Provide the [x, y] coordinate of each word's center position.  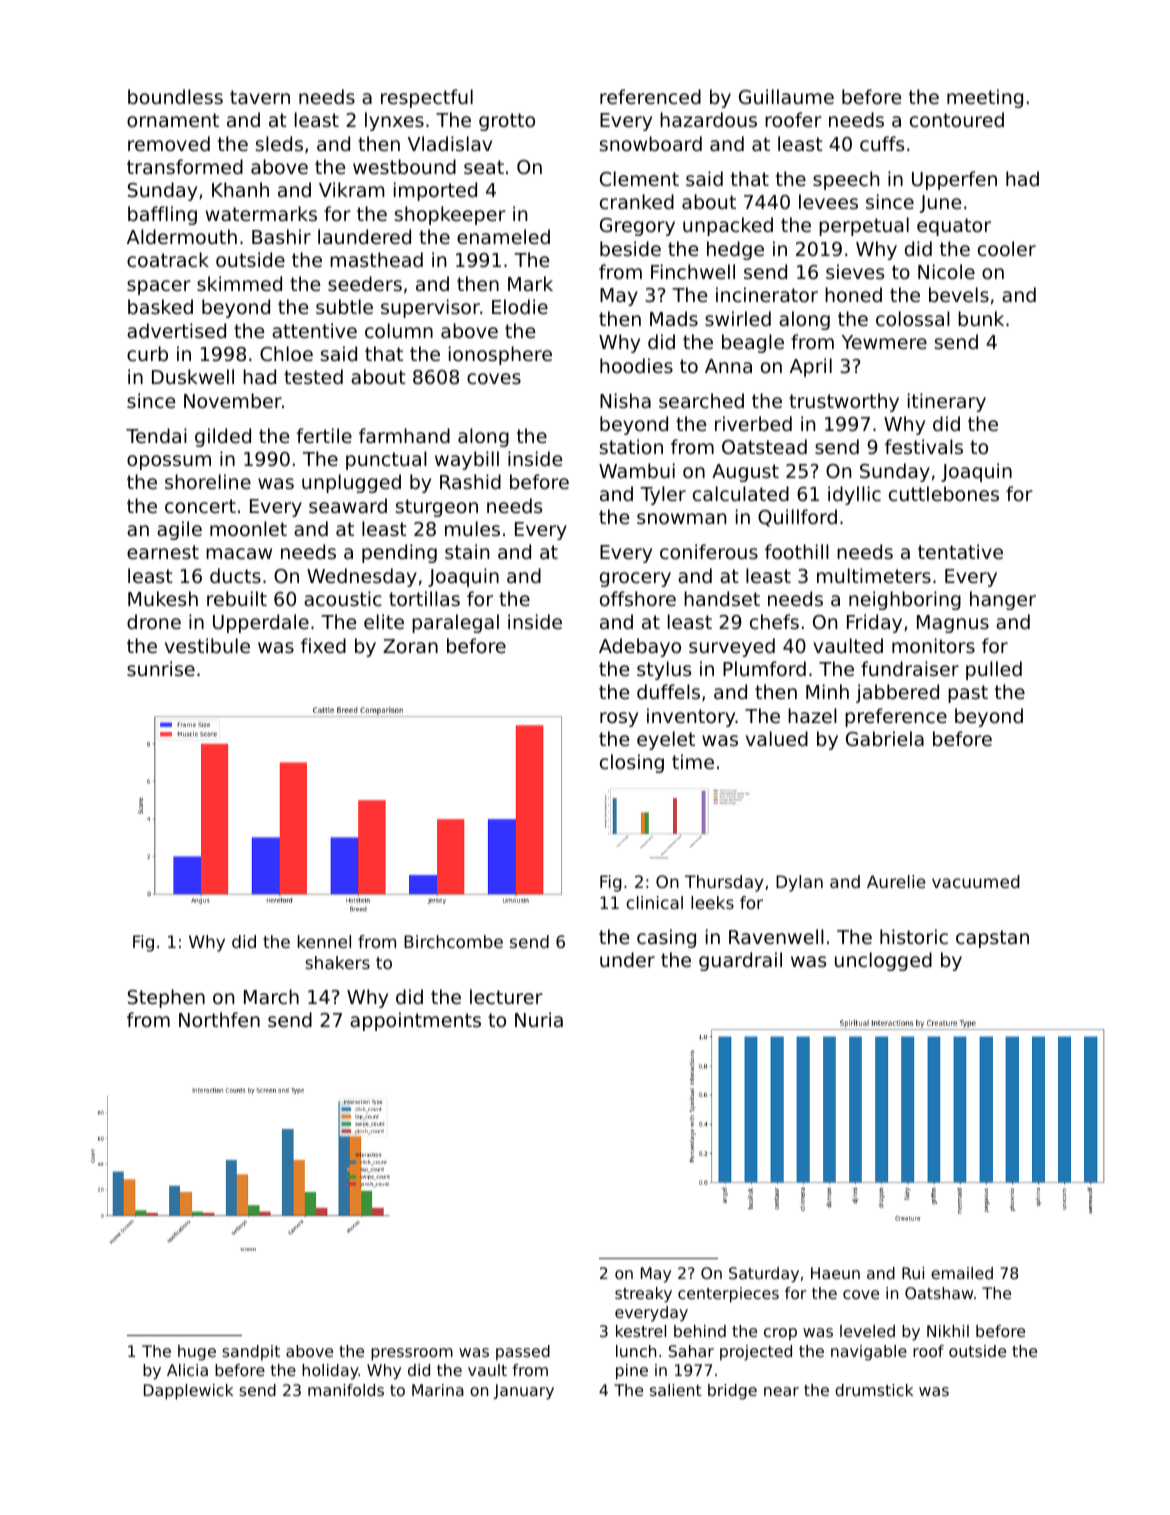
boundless [175, 96]
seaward [348, 505]
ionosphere [500, 355]
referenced [650, 96]
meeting [985, 98]
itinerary [947, 402]
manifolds [346, 1390]
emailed [962, 1273]
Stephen [166, 998]
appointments [415, 1021]
